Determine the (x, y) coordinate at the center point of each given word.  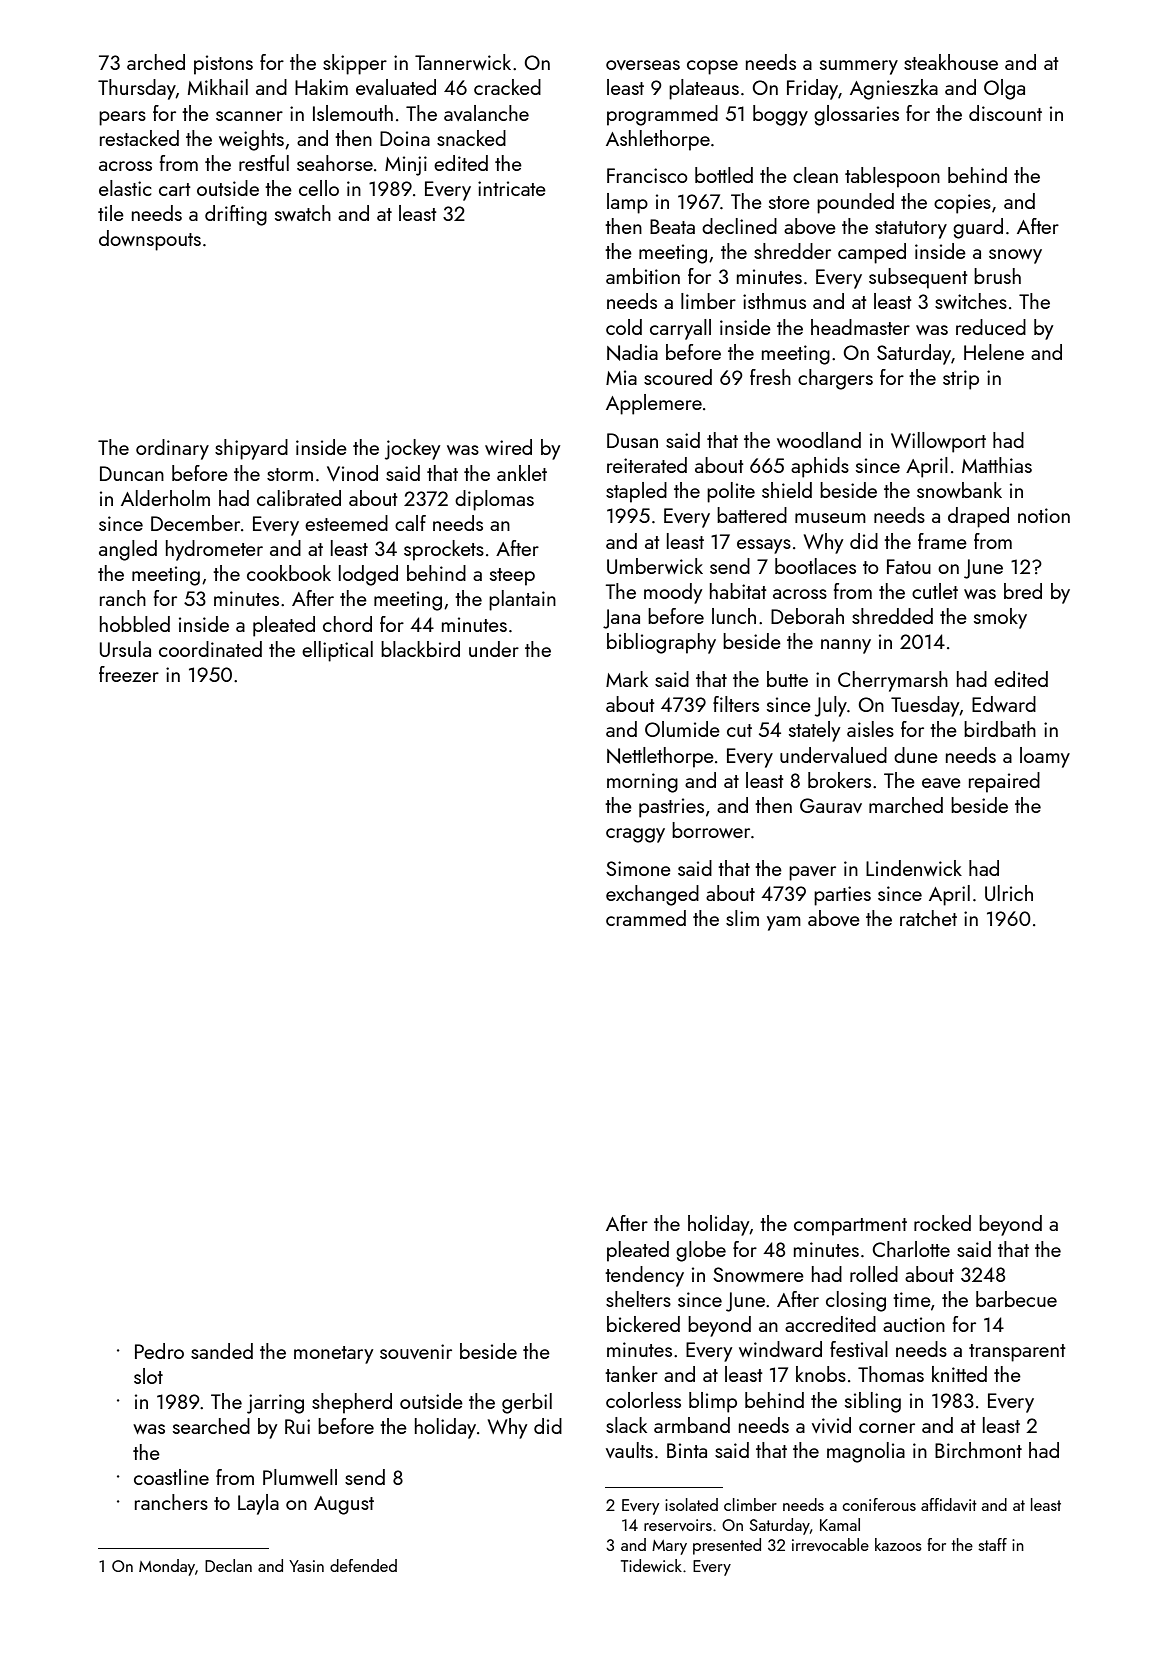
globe (701, 1251)
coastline (171, 1477)
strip (961, 380)
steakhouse (951, 62)
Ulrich (1009, 893)
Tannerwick (463, 62)
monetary (333, 1355)
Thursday (137, 89)
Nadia (632, 352)
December (195, 523)
